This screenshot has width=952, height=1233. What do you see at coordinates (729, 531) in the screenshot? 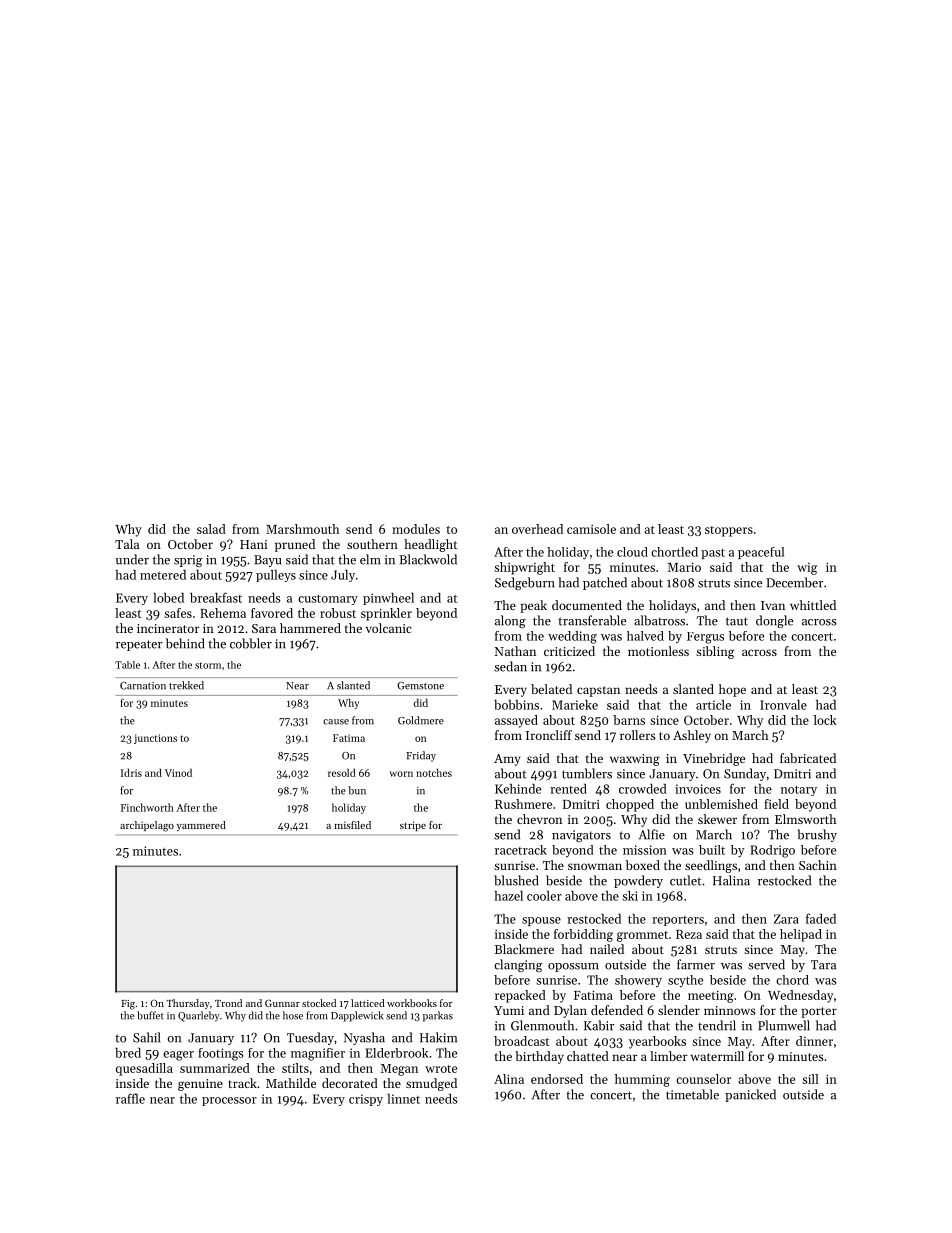
I see `stoppers` at bounding box center [729, 531].
